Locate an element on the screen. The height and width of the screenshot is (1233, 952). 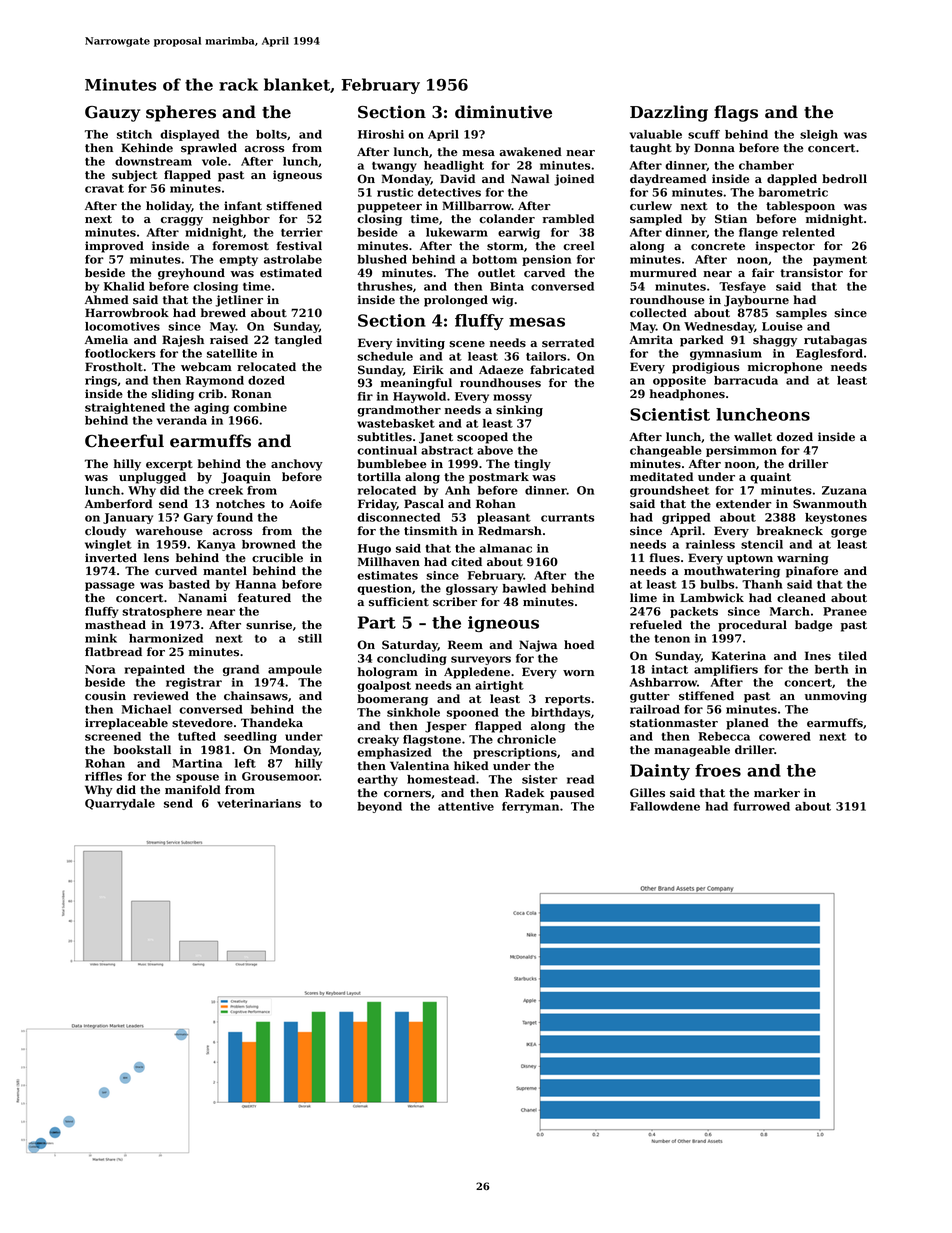
diminutive is located at coordinates (503, 112).
